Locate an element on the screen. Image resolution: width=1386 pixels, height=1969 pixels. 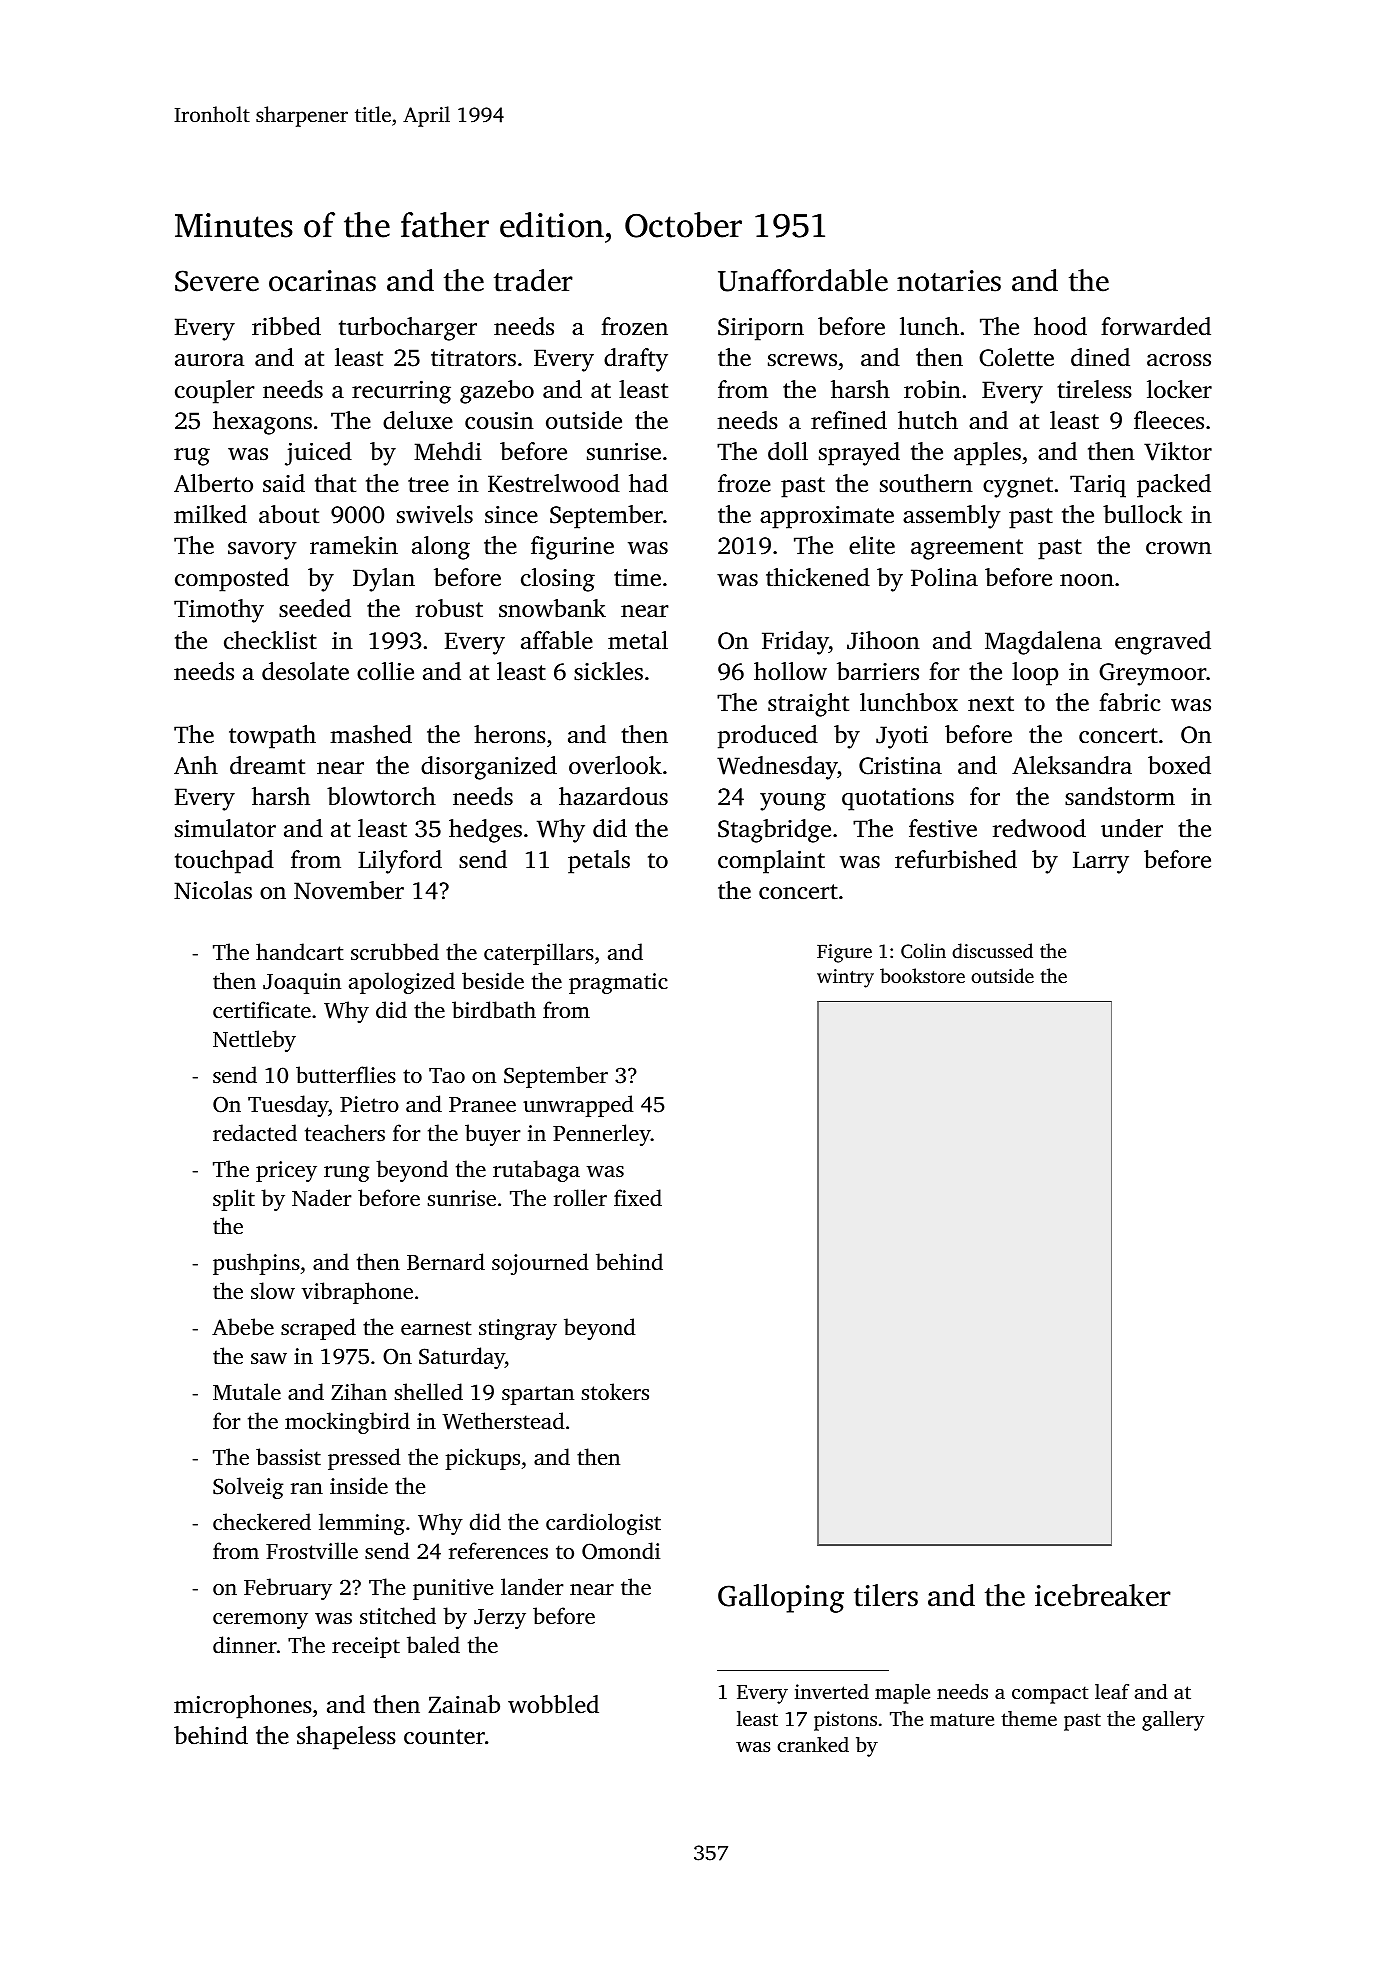
counter is located at coordinates (444, 1737).
